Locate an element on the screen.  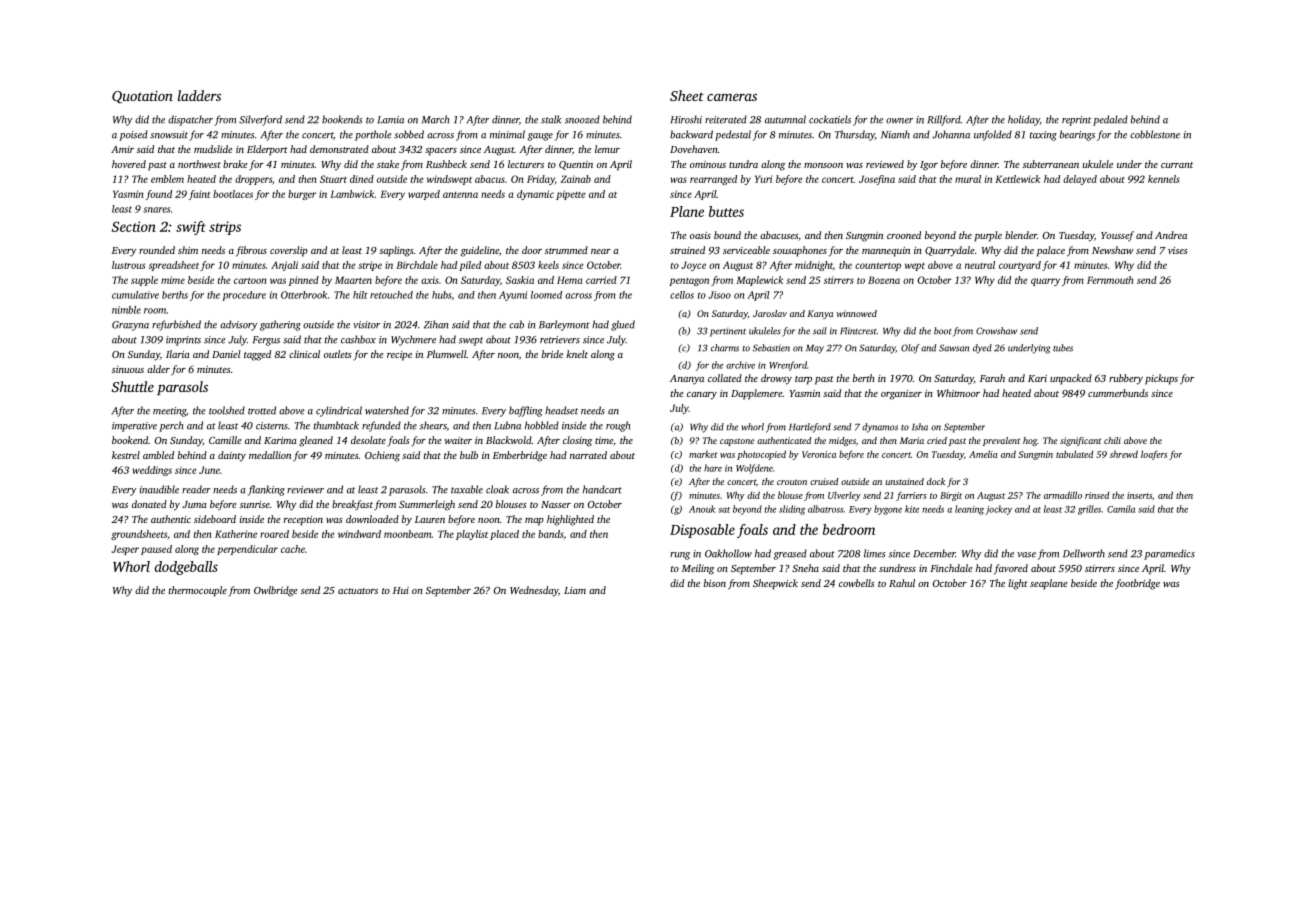
dodgeballs is located at coordinates (186, 568).
